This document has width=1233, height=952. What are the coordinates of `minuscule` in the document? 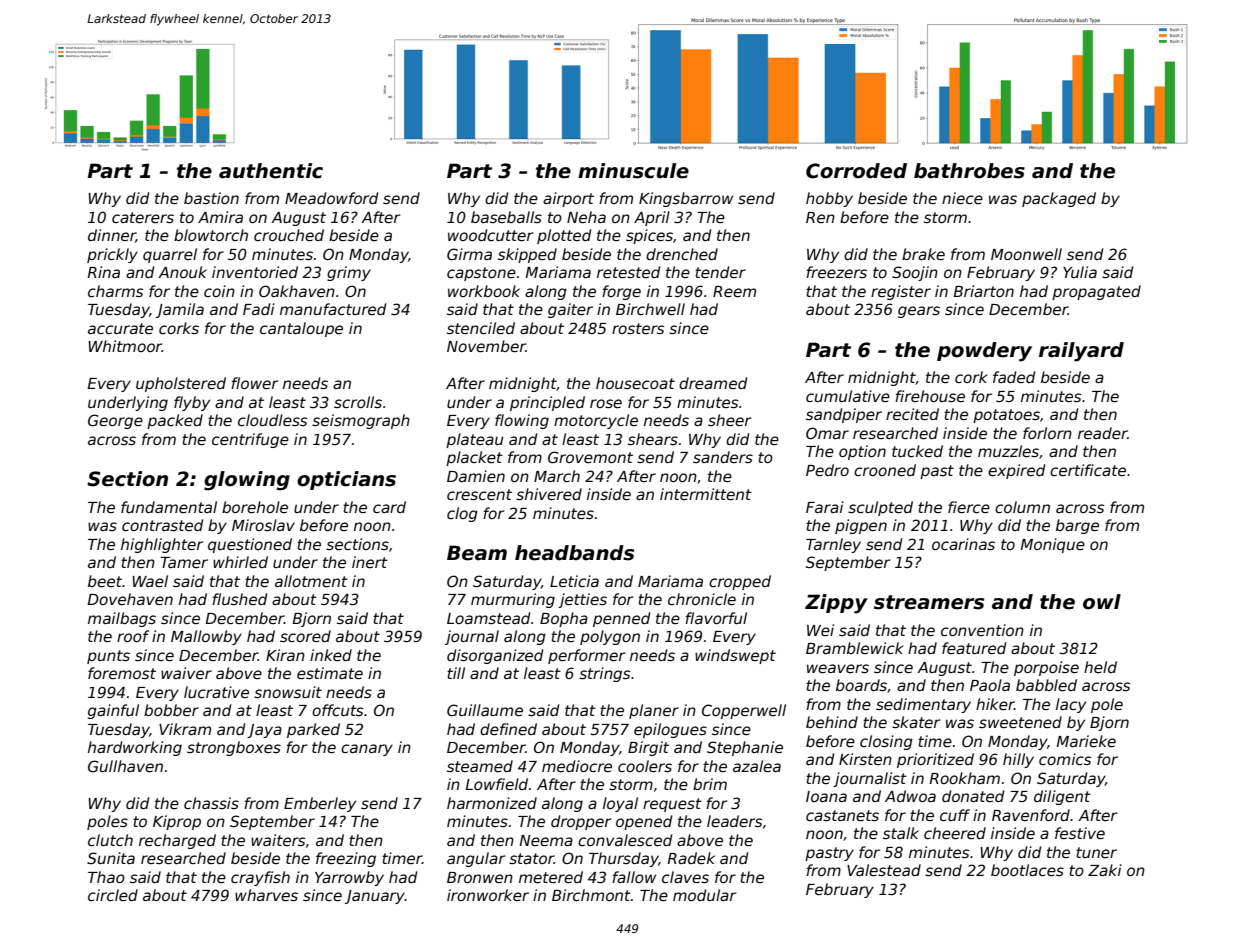 It's located at (633, 171).
